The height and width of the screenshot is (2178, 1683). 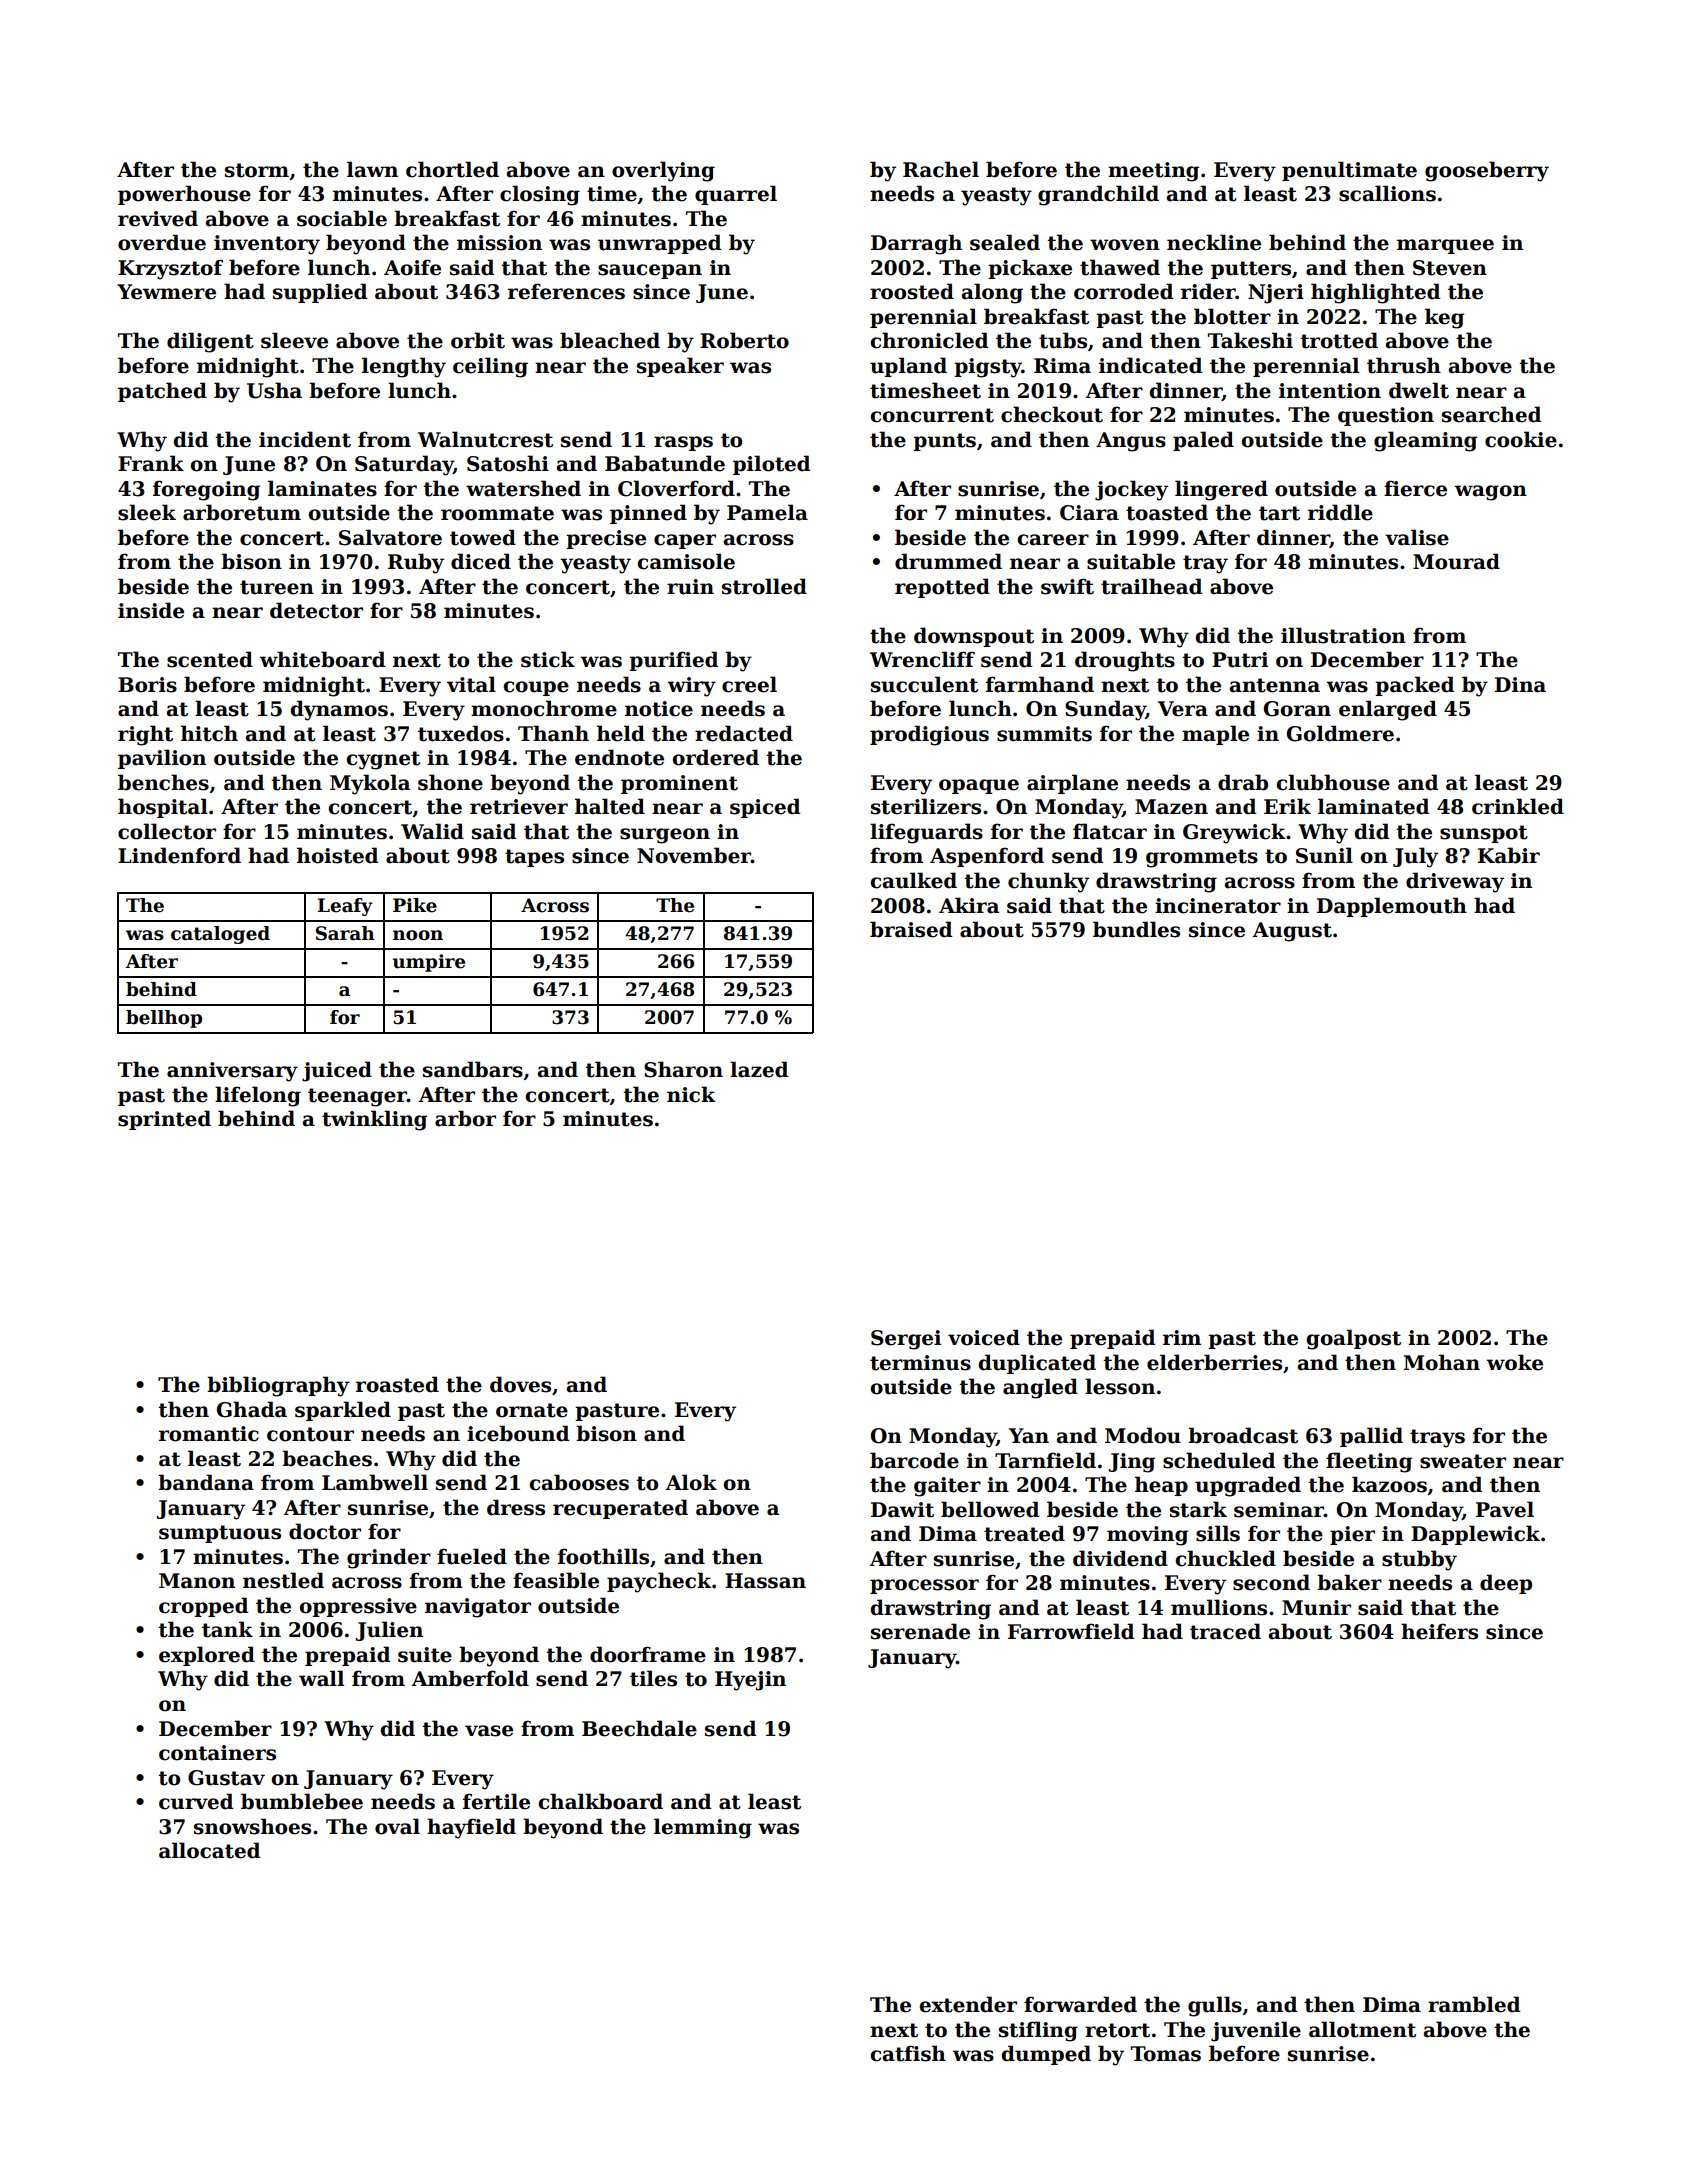 I want to click on wagon, so click(x=1491, y=493).
